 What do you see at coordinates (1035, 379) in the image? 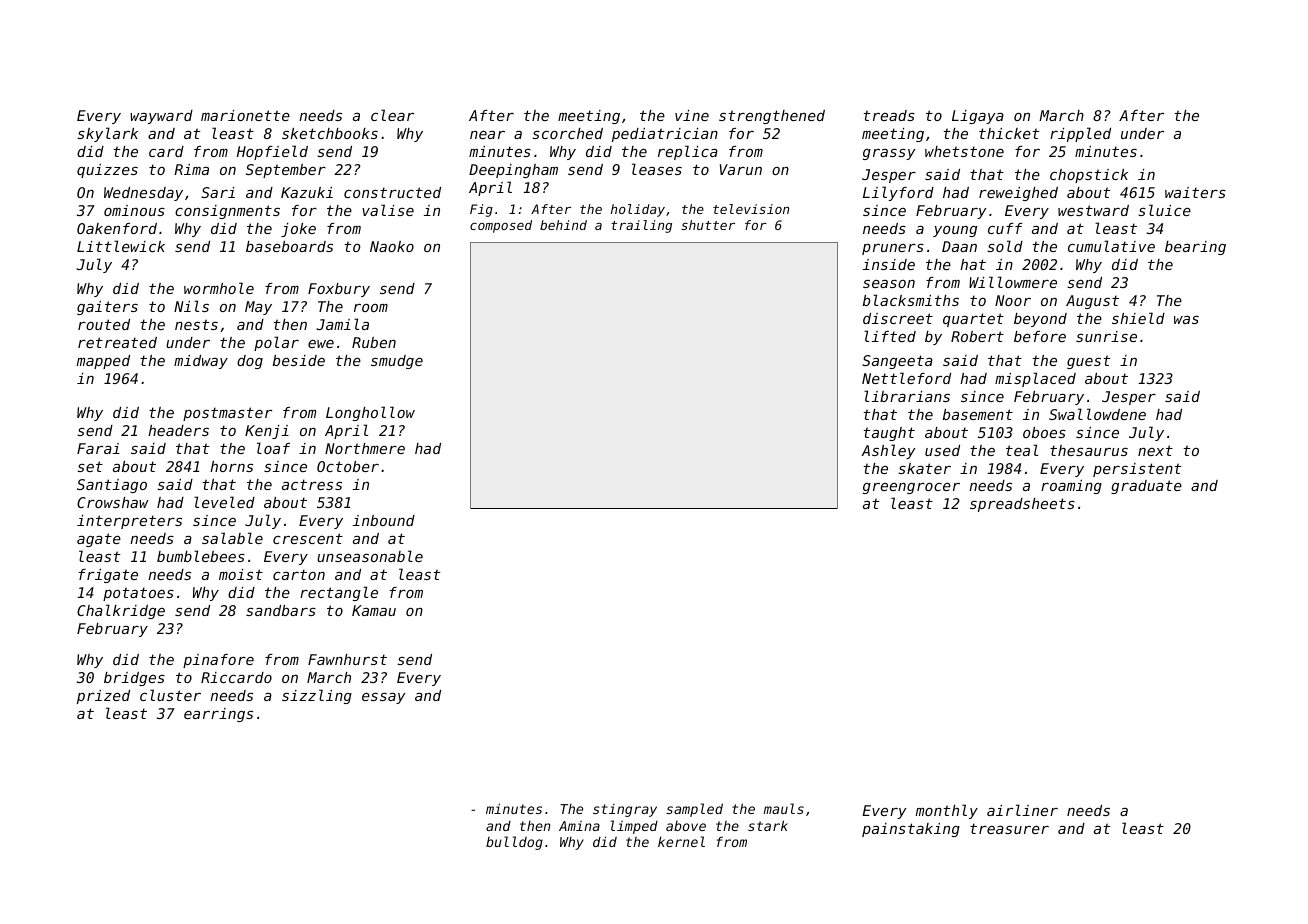
I see `misplaced` at bounding box center [1035, 379].
